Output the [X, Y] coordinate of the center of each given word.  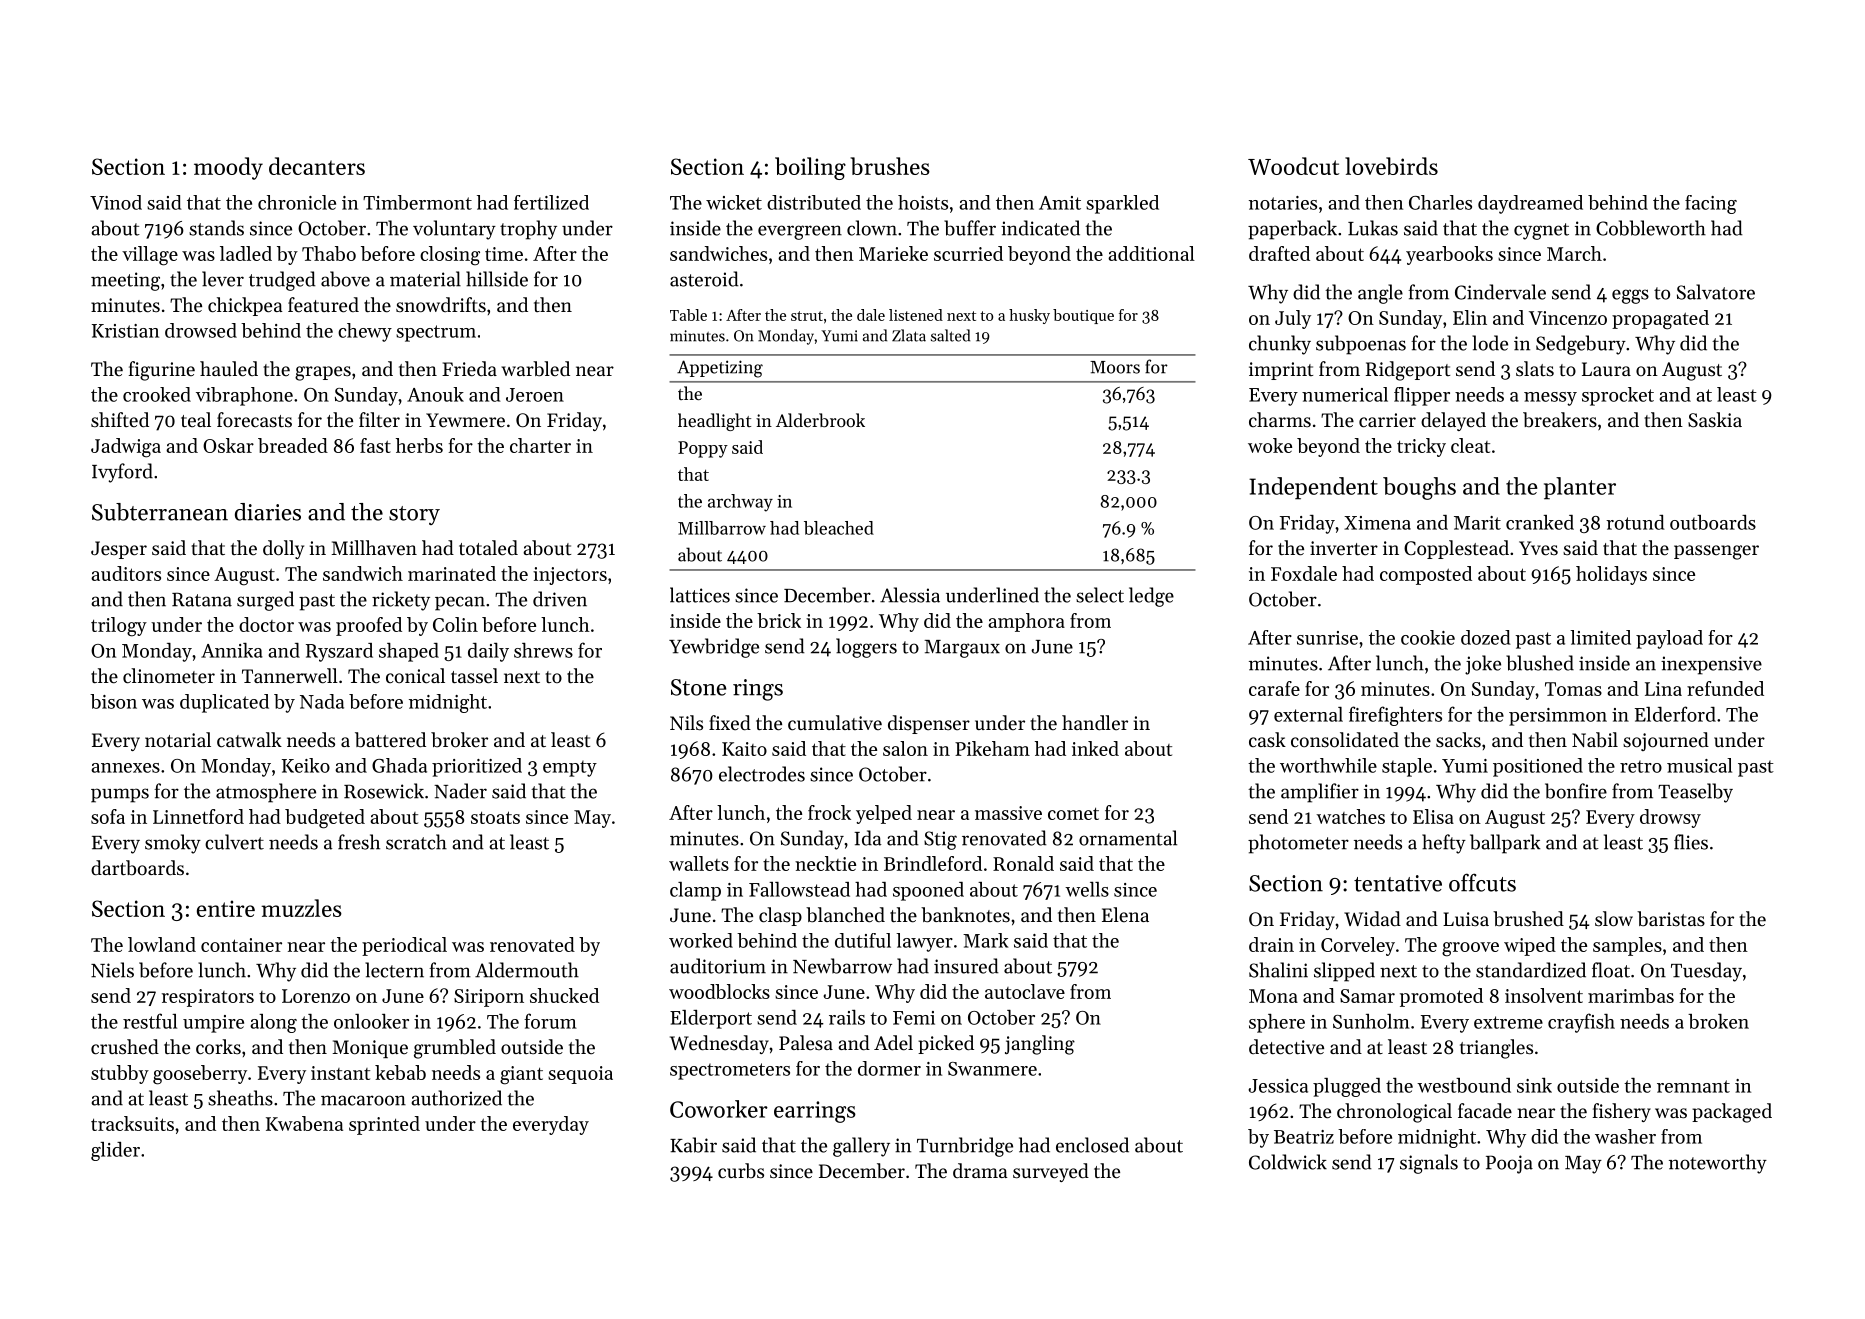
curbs [741, 1171]
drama [980, 1170]
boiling [810, 168]
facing [1711, 204]
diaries [268, 512]
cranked [1540, 522]
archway [740, 503]
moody [228, 168]
